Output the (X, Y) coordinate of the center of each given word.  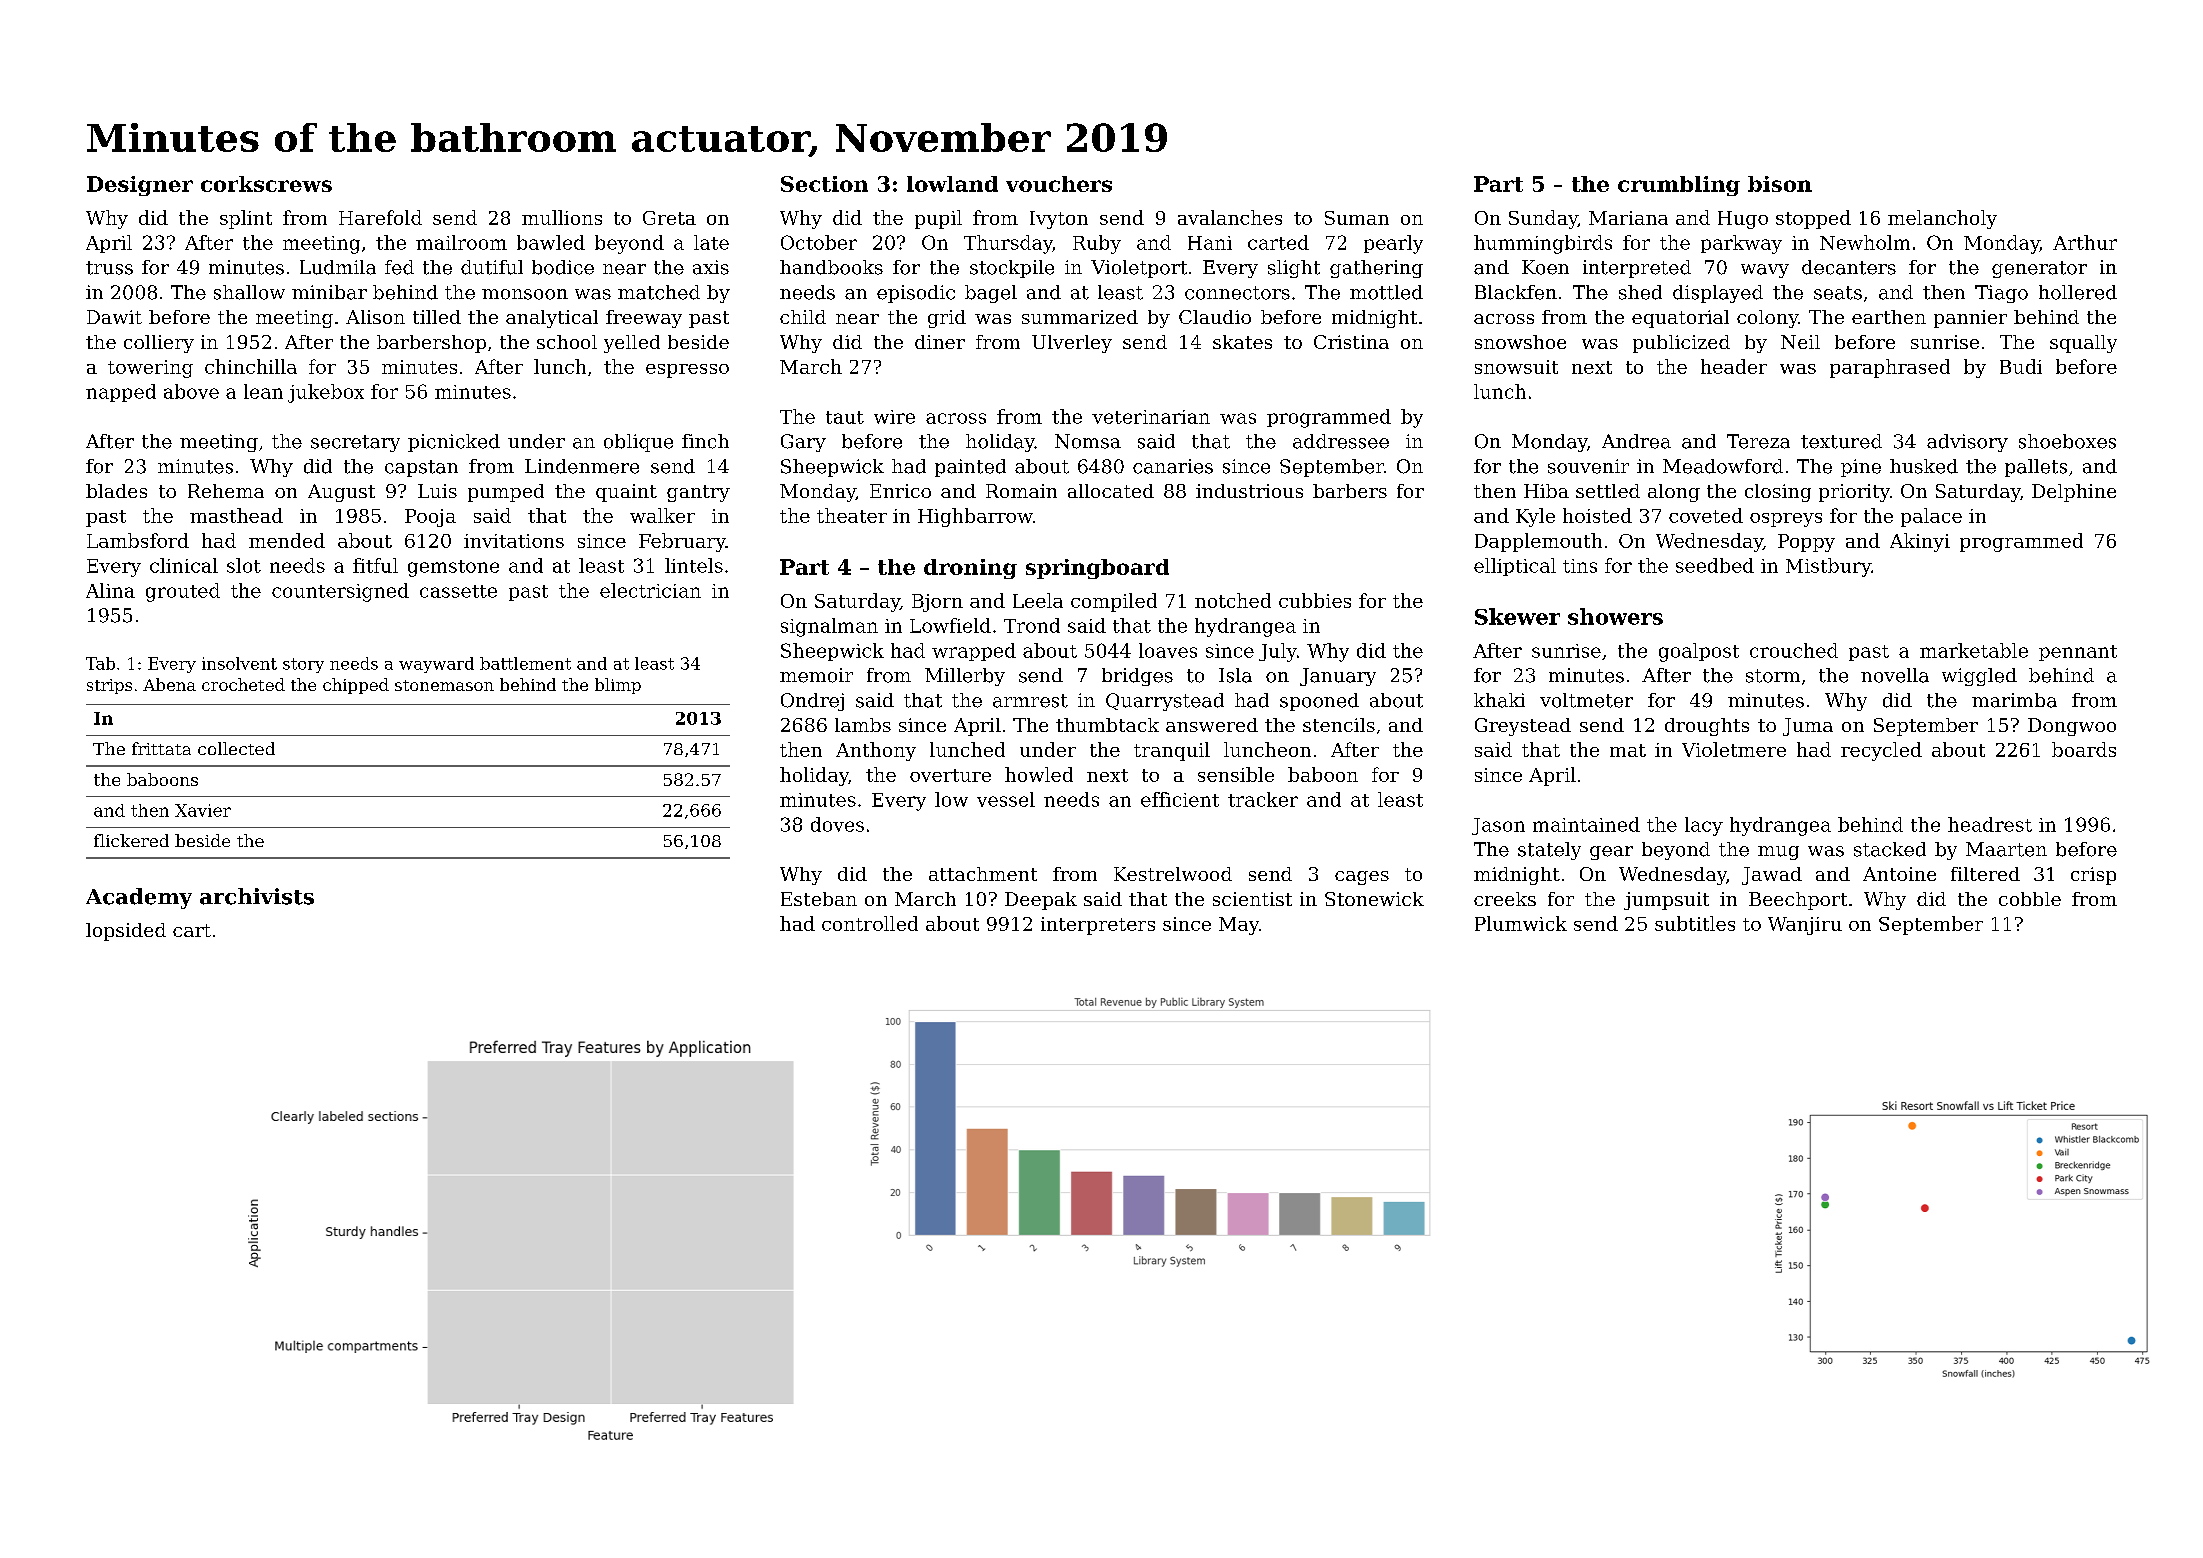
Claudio (1215, 317)
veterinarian (1151, 417)
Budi (2021, 366)
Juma (1808, 727)
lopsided (126, 932)
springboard (1097, 569)
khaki (1499, 700)
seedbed (1715, 565)
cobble (2030, 899)
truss (109, 268)
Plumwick (1521, 923)
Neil (1800, 342)
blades (116, 491)
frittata (161, 748)
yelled (632, 344)
